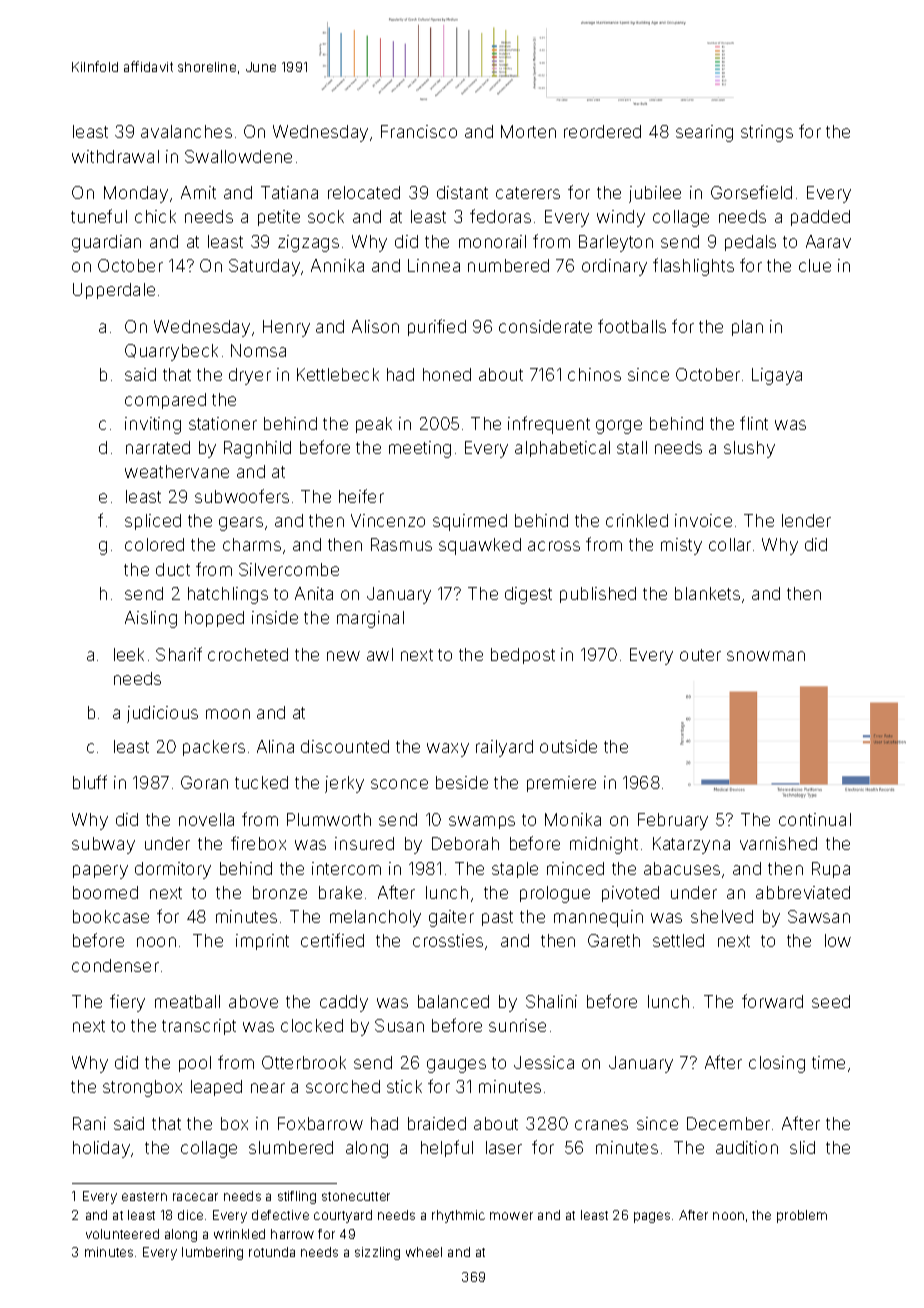 The image size is (924, 1308). Describe the element at coordinates (766, 656) in the screenshot. I see `snowman` at that location.
